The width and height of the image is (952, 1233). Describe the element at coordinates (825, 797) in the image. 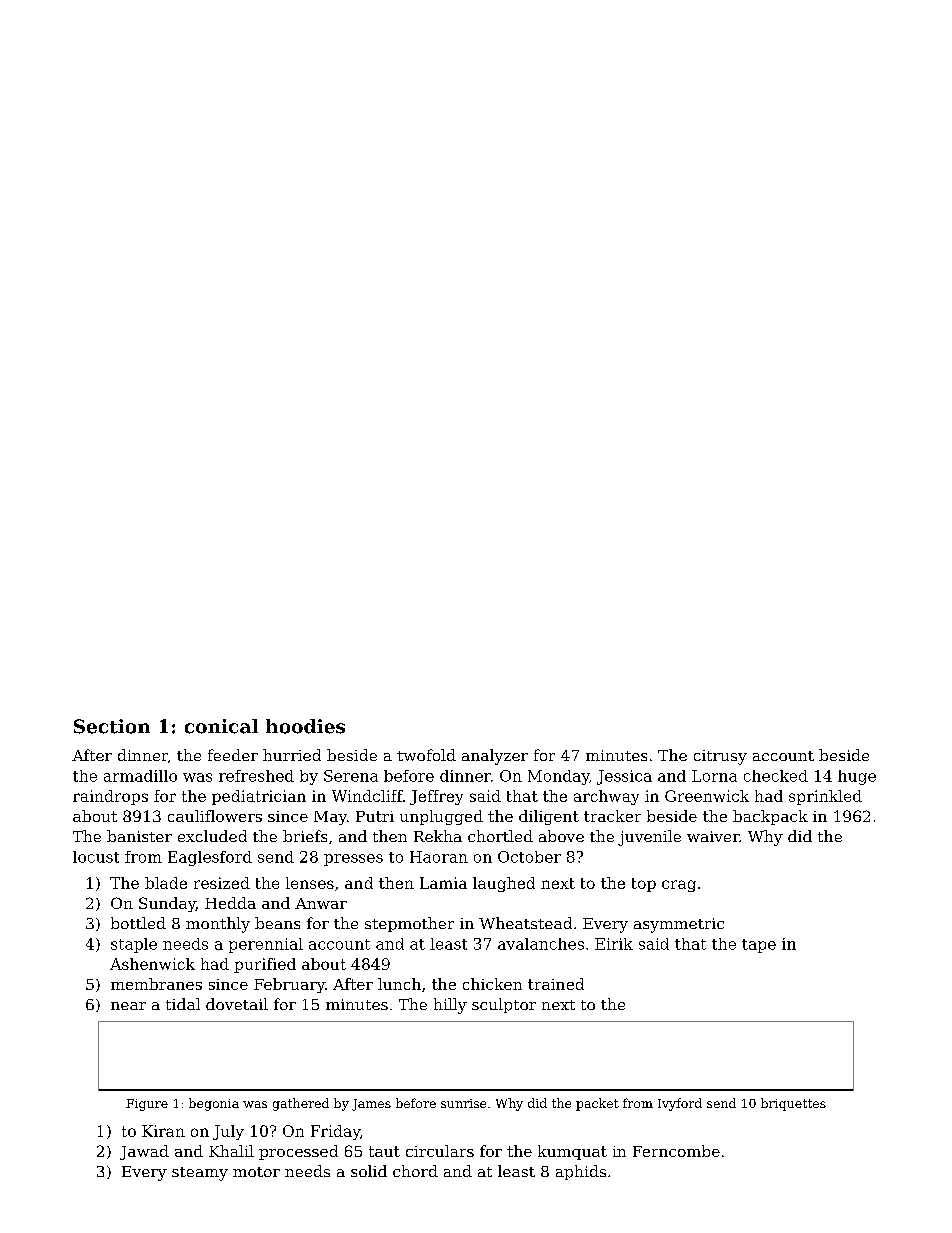

I see `sprinkled` at that location.
